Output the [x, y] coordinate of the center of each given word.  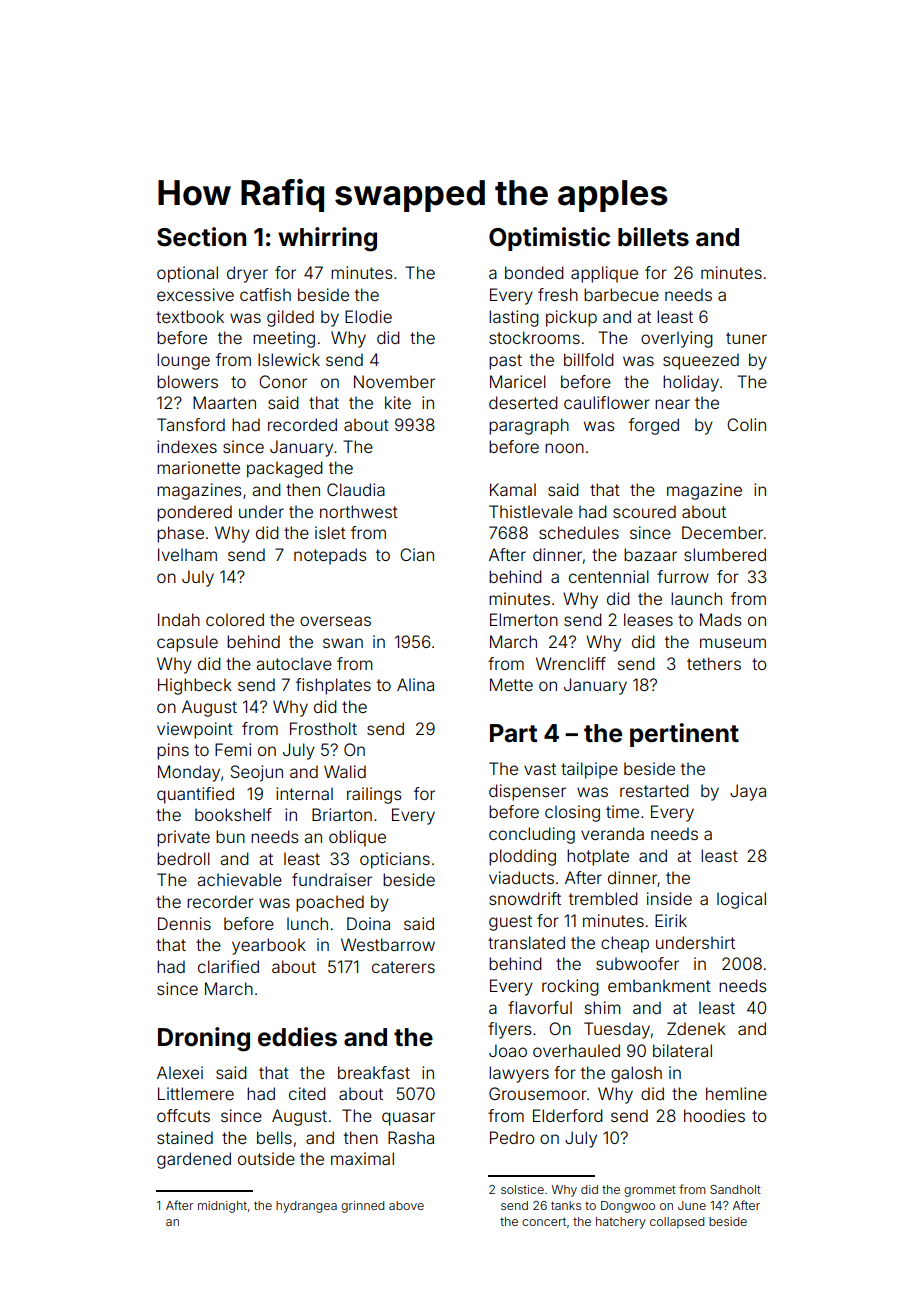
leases [648, 619]
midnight [222, 1207]
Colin [746, 424]
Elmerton [524, 619]
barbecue [621, 294]
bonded [534, 272]
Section [201, 237]
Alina [415, 684]
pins [173, 751]
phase [180, 534]
